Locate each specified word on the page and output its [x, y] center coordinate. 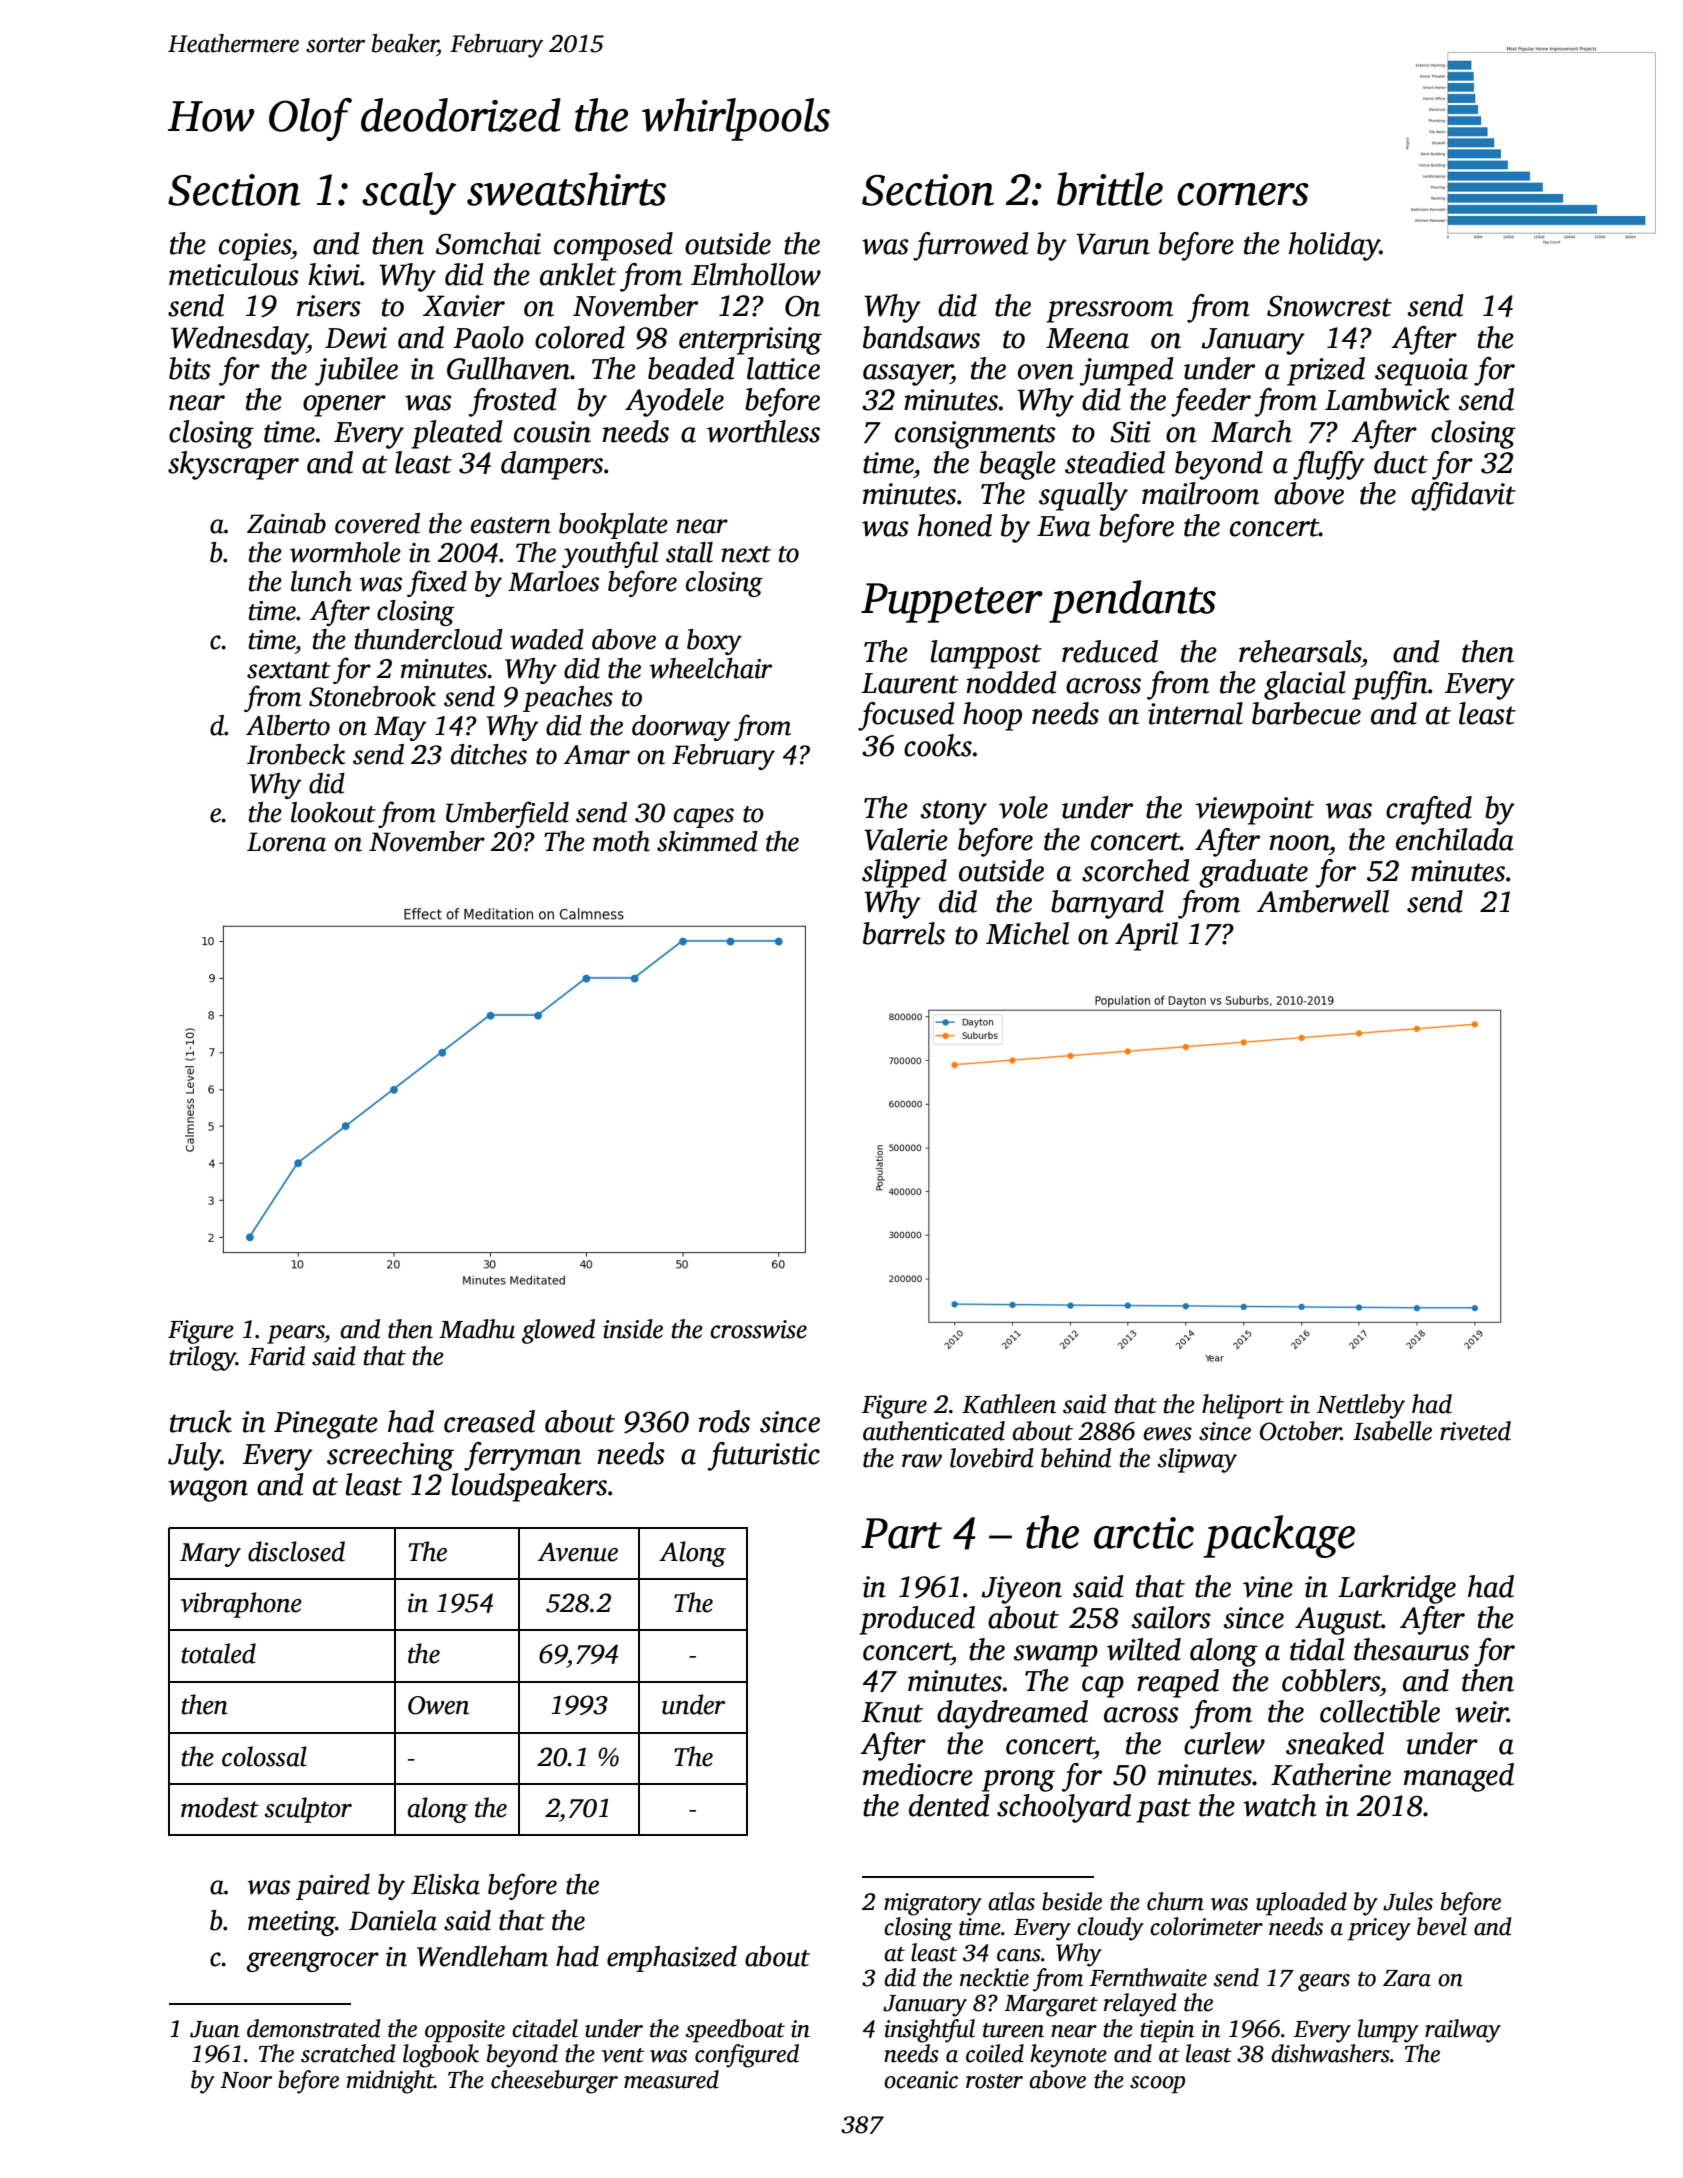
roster [994, 2081]
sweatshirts [566, 189]
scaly [409, 193]
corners [1243, 194]
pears [296, 1334]
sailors [1171, 1617]
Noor [246, 2080]
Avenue [578, 1552]
